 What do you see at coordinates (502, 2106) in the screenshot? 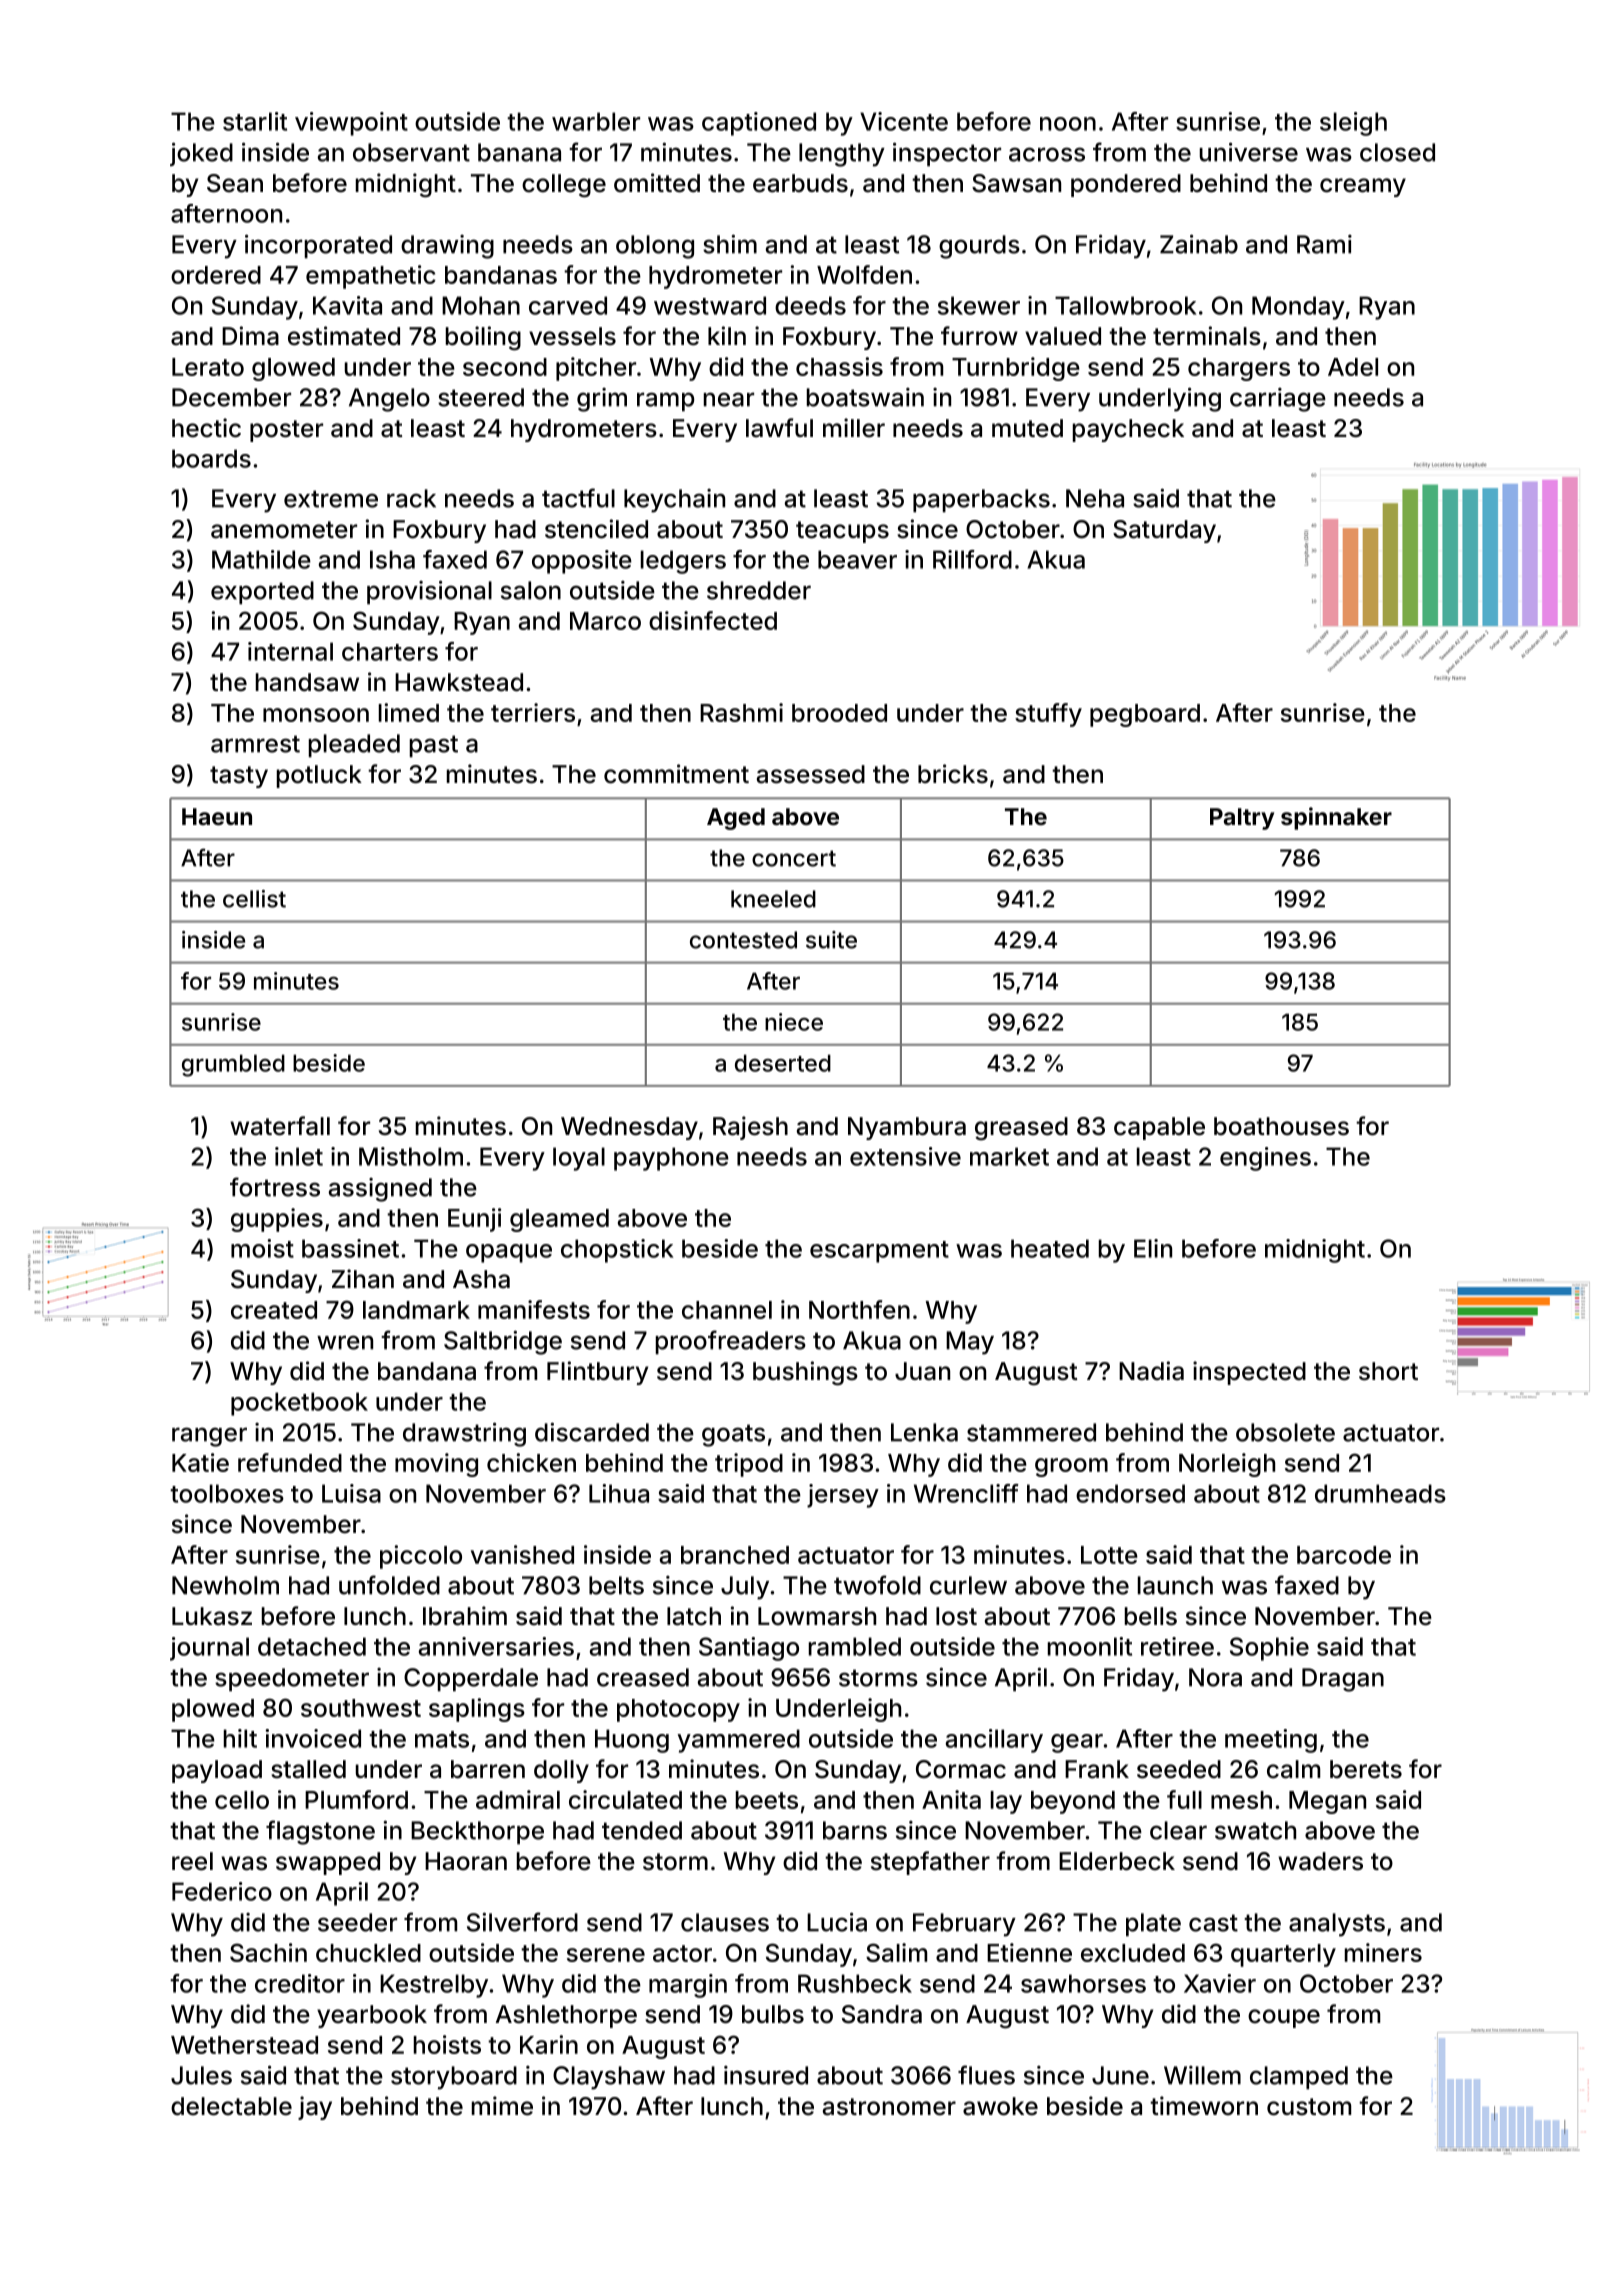
I see `mime` at bounding box center [502, 2106].
